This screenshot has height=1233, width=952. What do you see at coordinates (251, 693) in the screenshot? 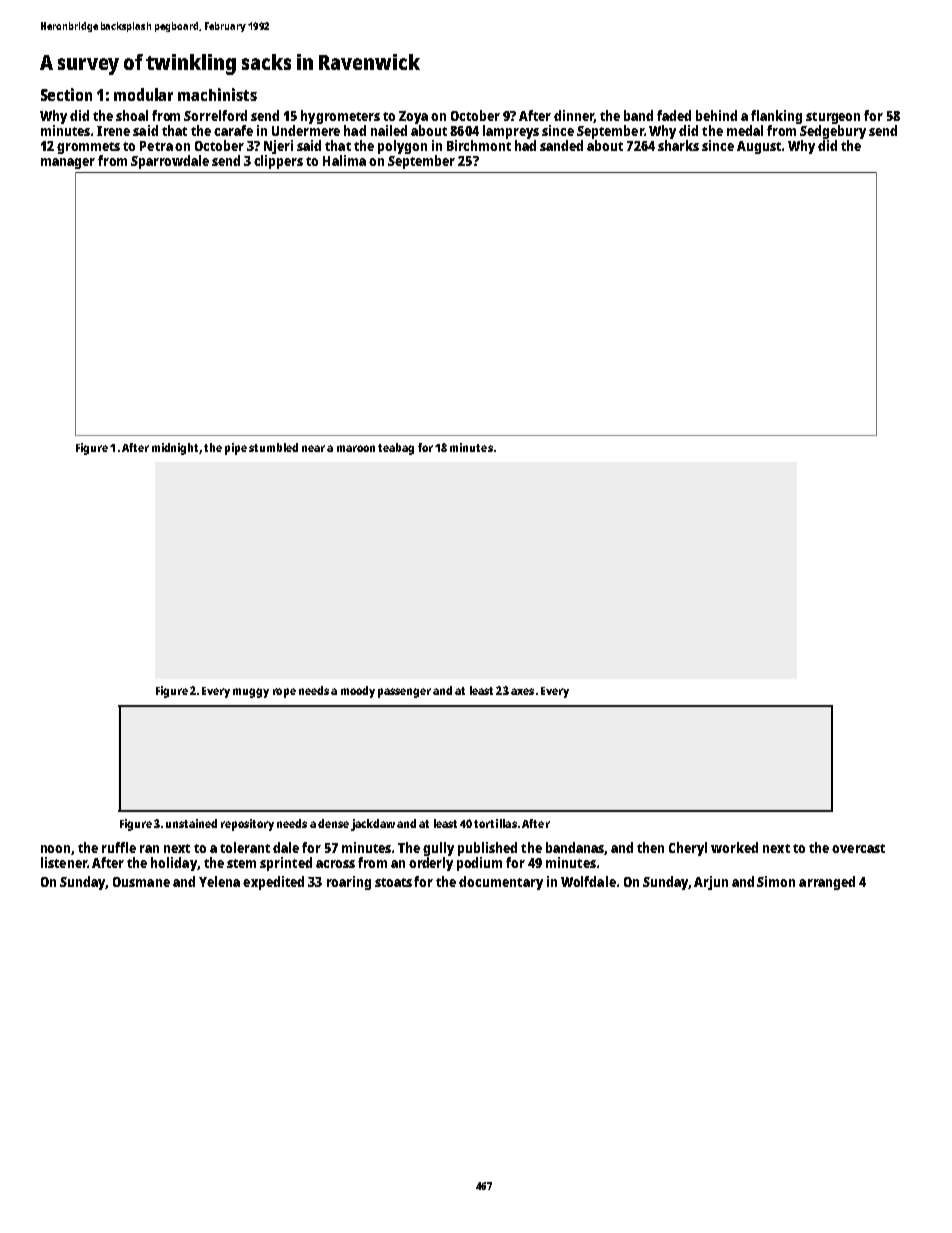
I see `muggy` at bounding box center [251, 693].
